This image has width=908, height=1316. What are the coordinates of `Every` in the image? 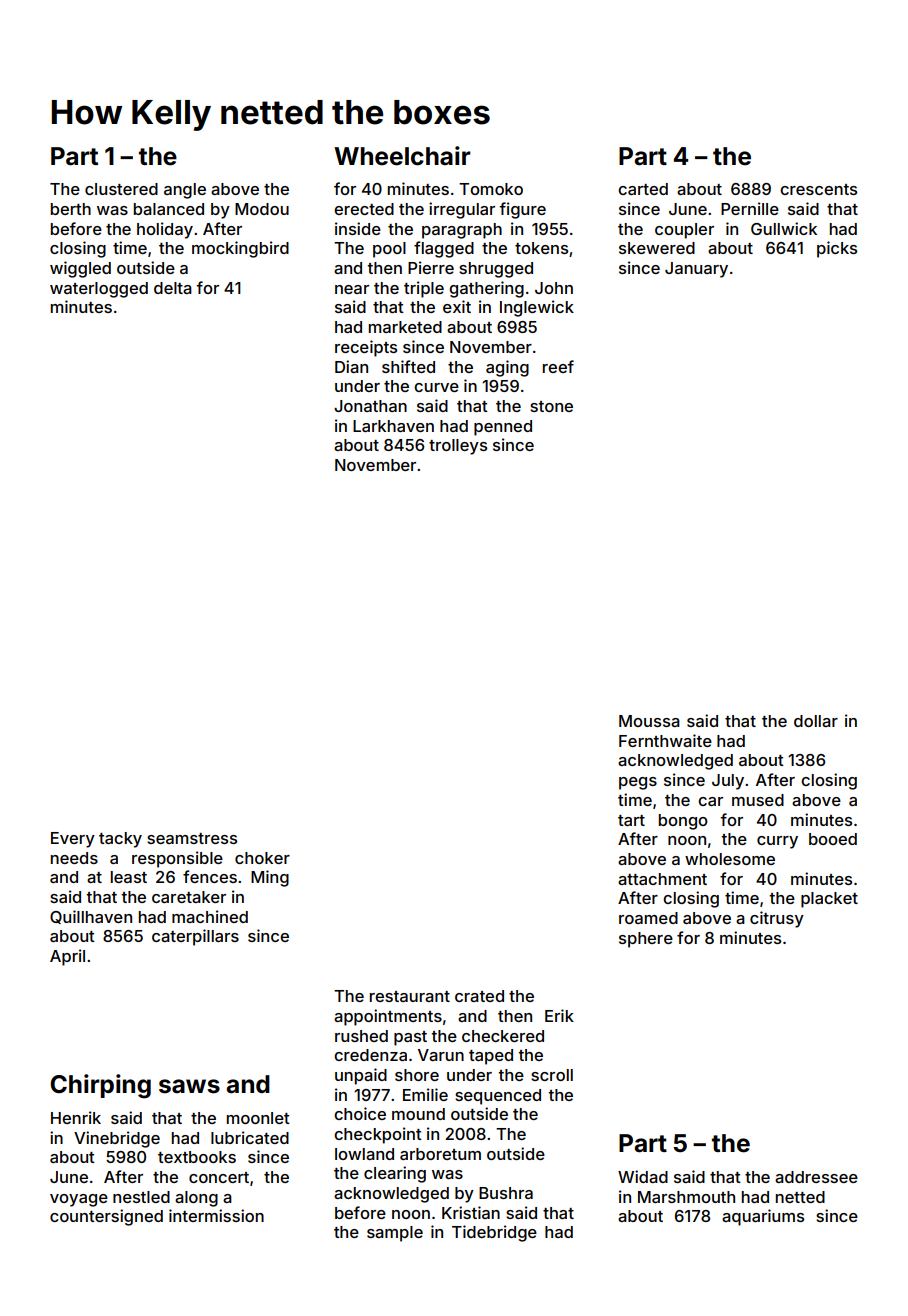 It's located at (73, 840).
